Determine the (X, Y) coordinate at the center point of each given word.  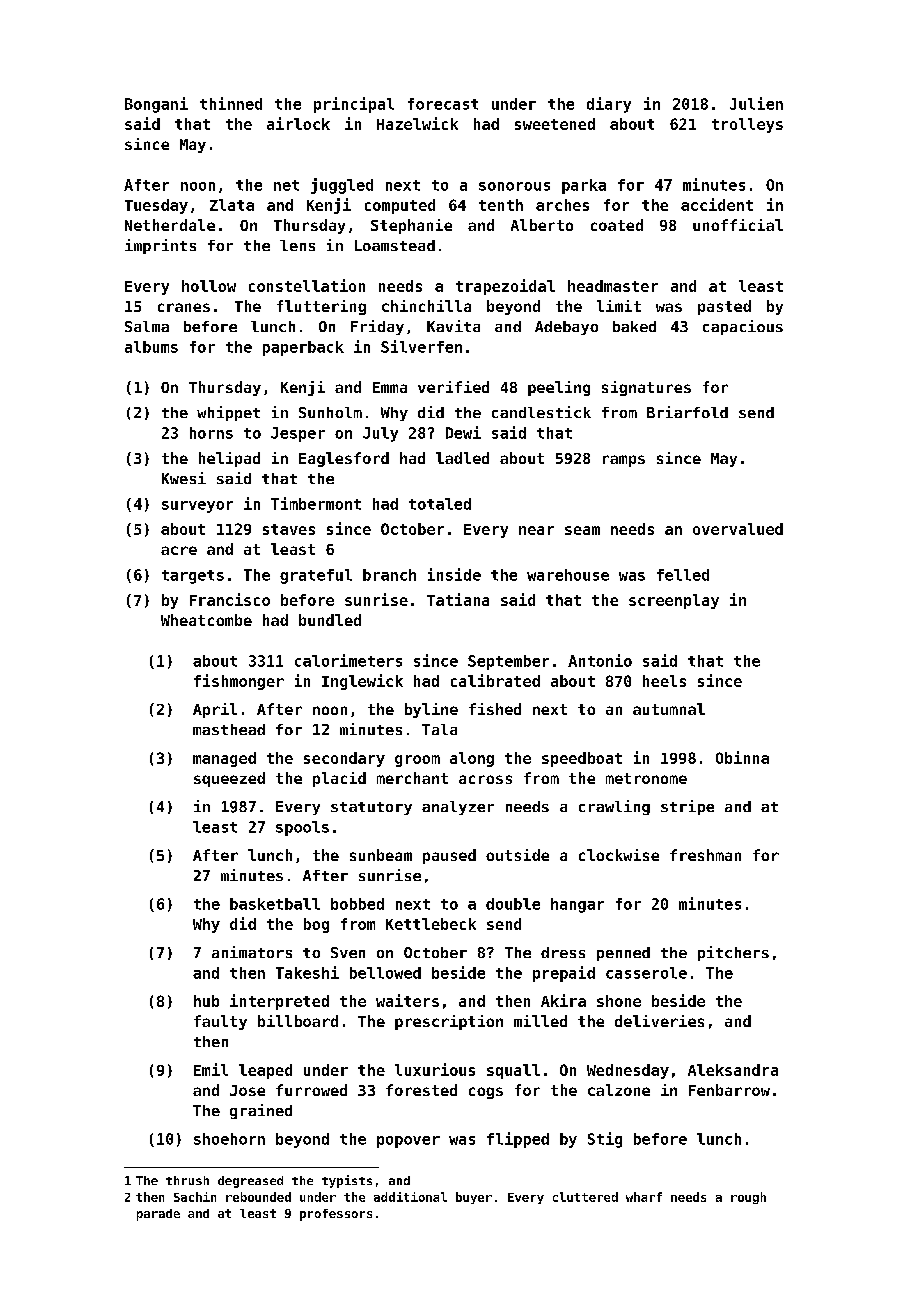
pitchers (733, 953)
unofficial (738, 225)
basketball (275, 904)
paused (449, 856)
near (536, 530)
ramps (624, 461)
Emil (211, 1069)
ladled (462, 458)
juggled (342, 186)
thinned (231, 103)
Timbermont (316, 503)
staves (289, 529)
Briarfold (687, 412)
